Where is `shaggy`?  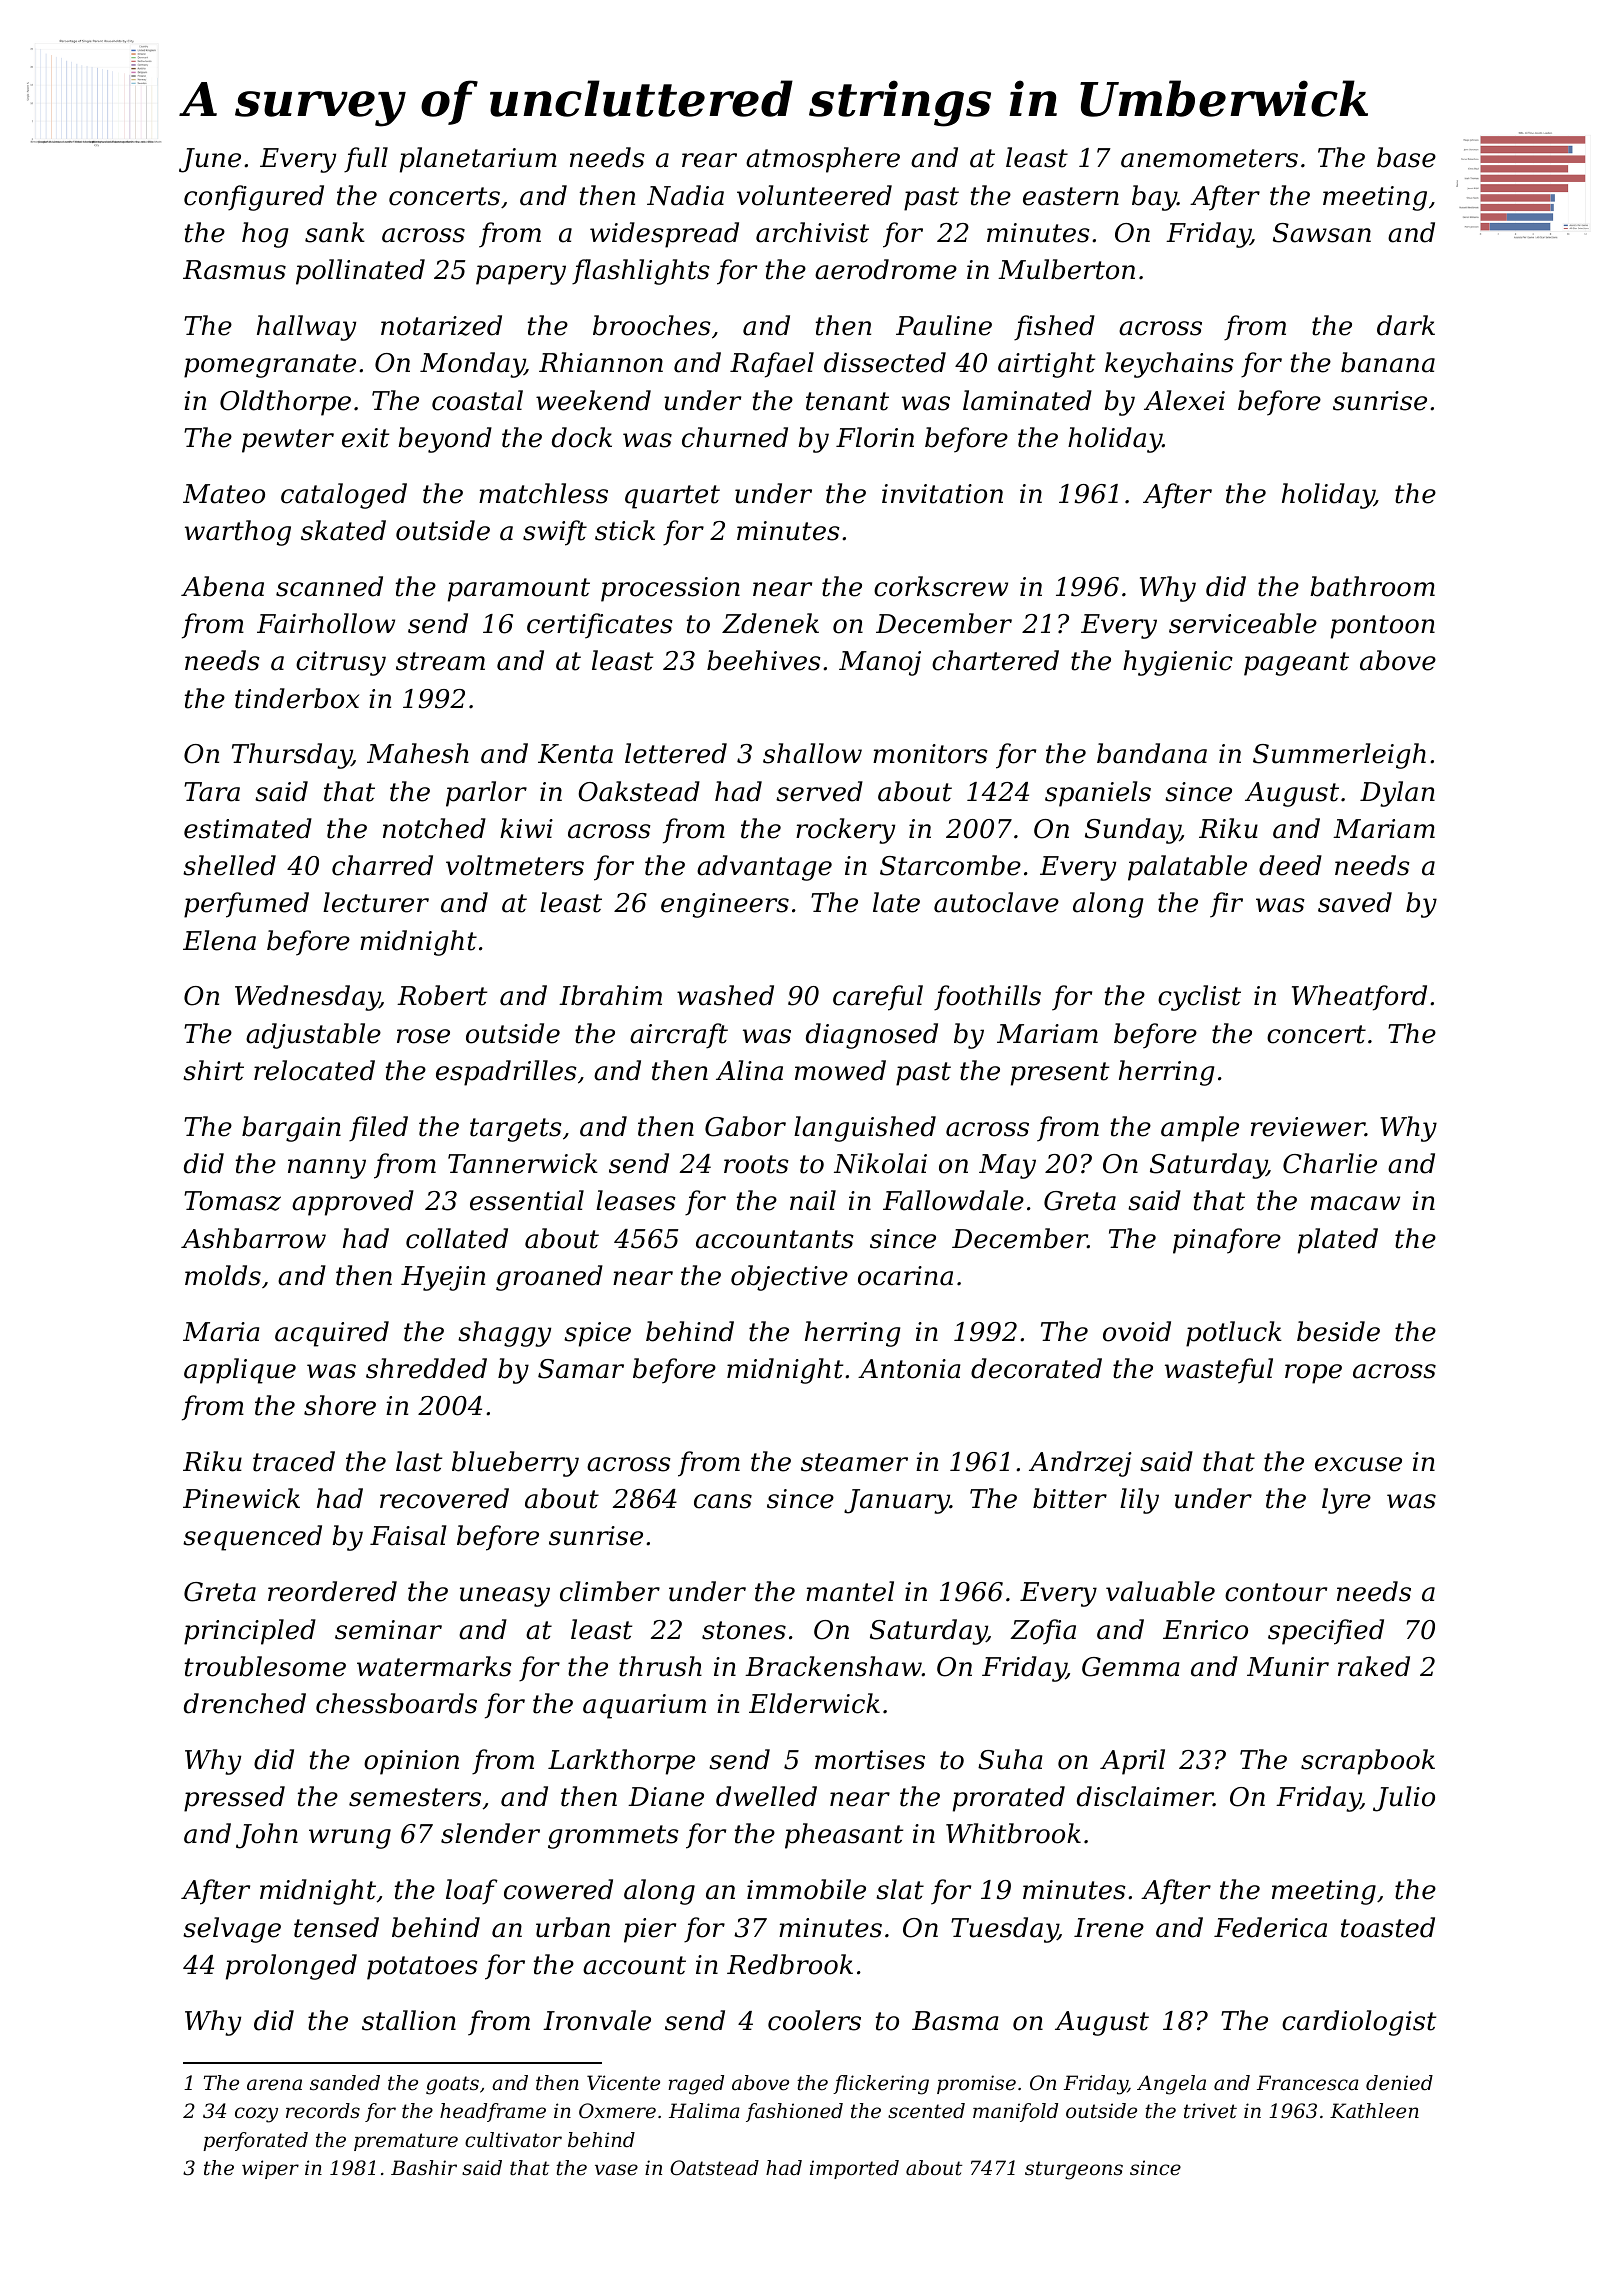 shaggy is located at coordinates (504, 1334).
